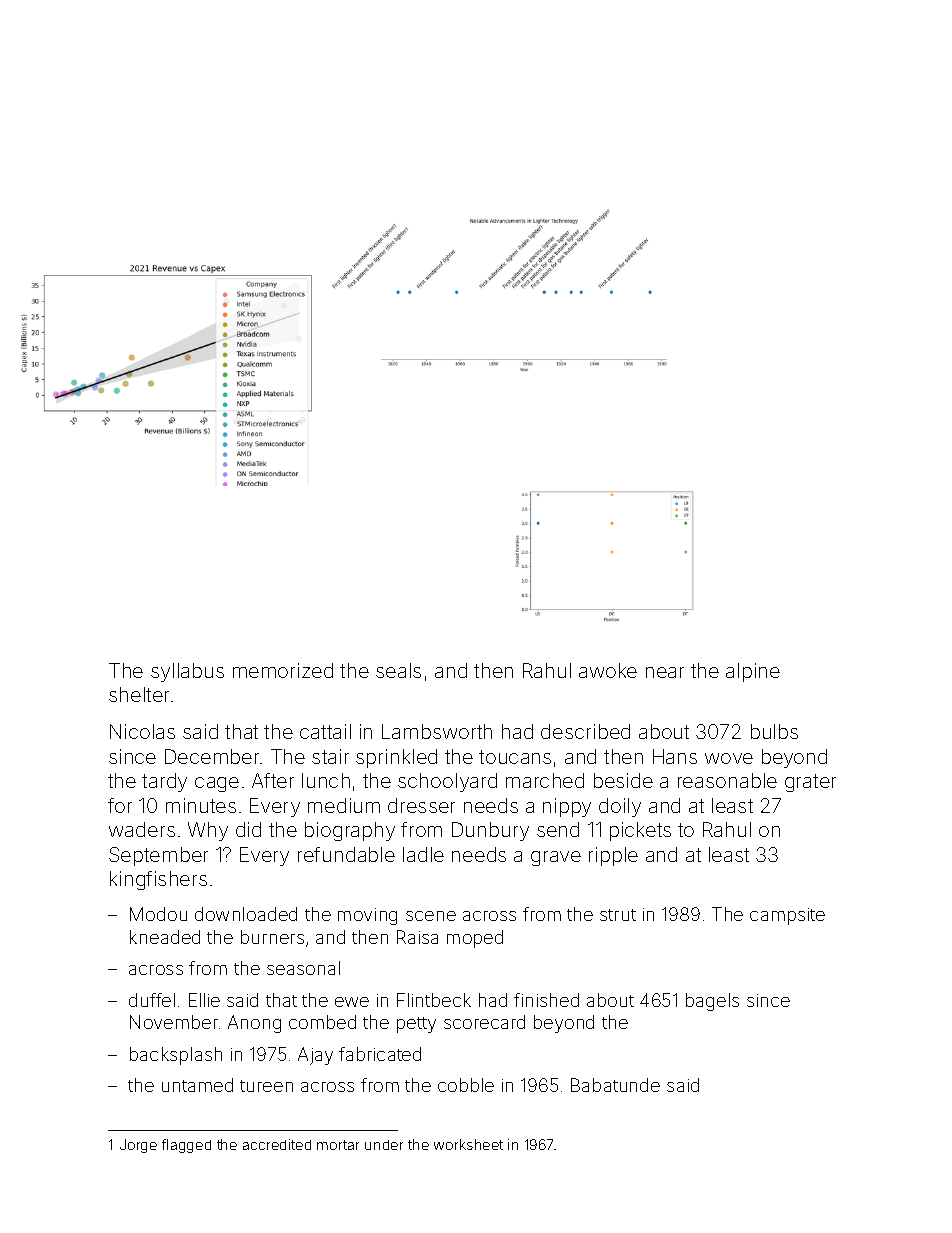  Describe the element at coordinates (152, 1000) in the image. I see `duffel` at that location.
